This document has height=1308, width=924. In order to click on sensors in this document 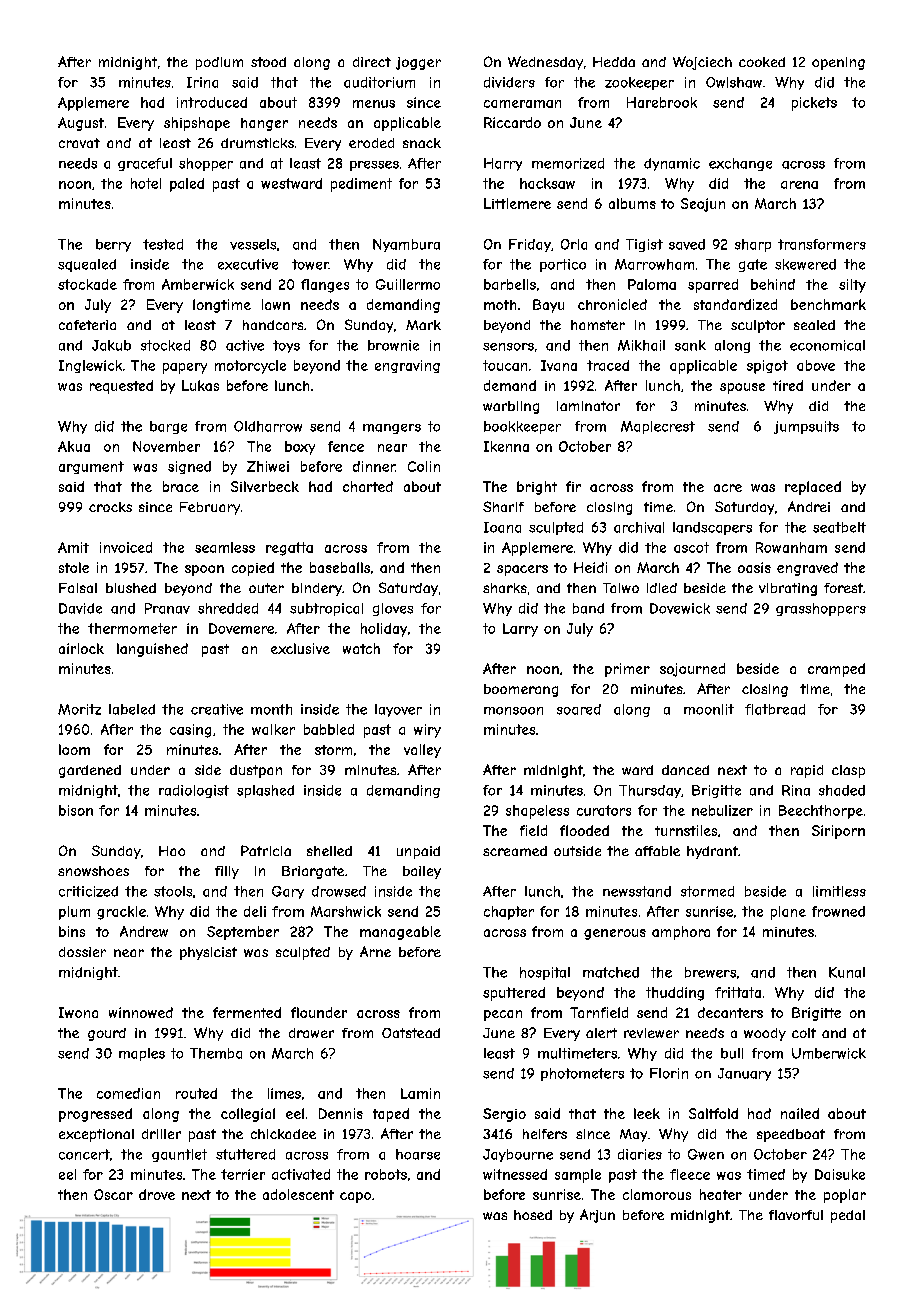, I will do `click(508, 347)`.
